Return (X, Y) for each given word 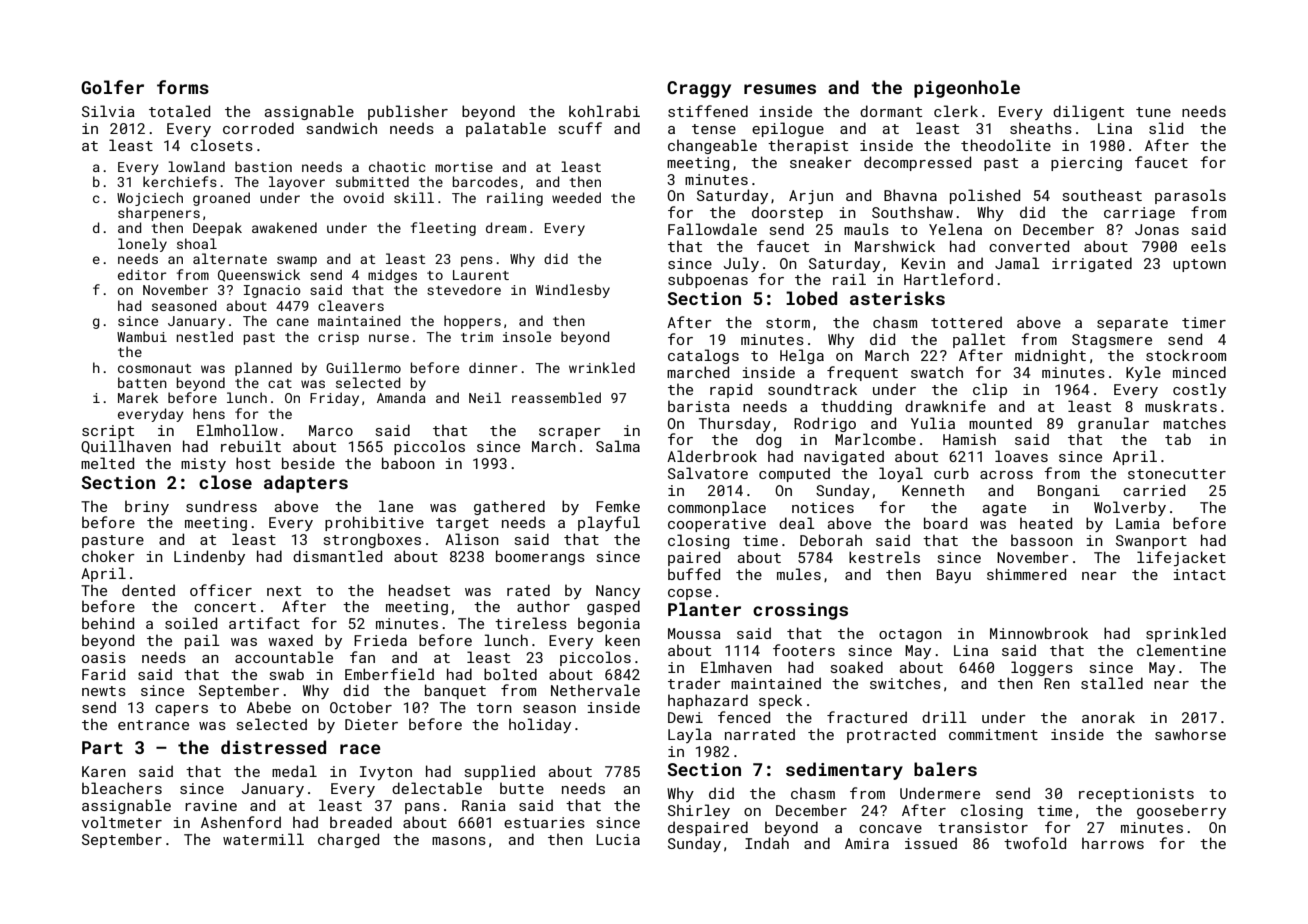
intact (1199, 574)
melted (107, 463)
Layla (690, 735)
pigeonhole (967, 89)
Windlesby (573, 291)
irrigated (1092, 264)
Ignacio (272, 291)
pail (202, 641)
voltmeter (122, 822)
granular (1113, 424)
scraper (570, 433)
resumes (780, 89)
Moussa (694, 633)
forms (183, 87)
